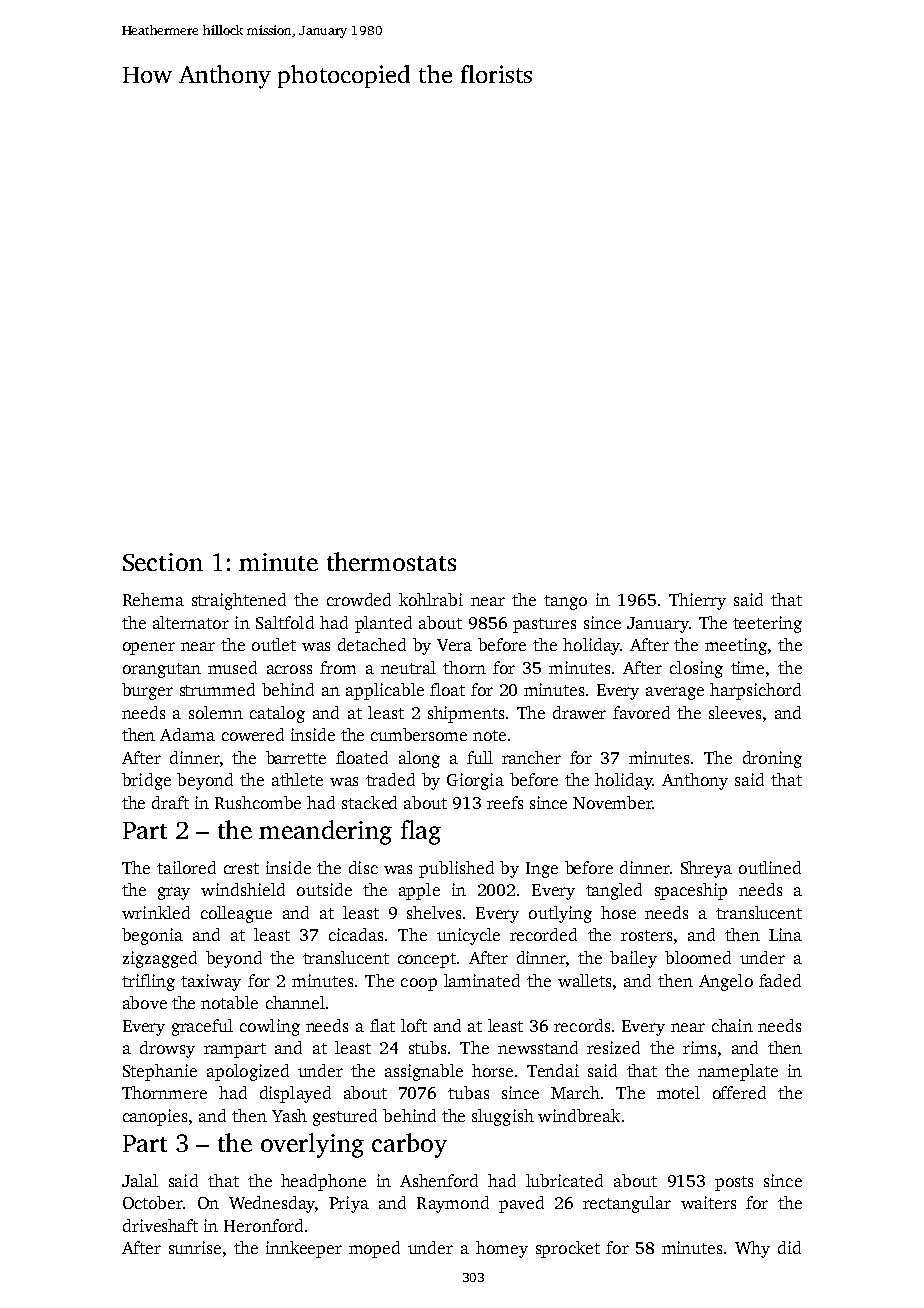  Describe the element at coordinates (613, 1047) in the screenshot. I see `resized` at that location.
